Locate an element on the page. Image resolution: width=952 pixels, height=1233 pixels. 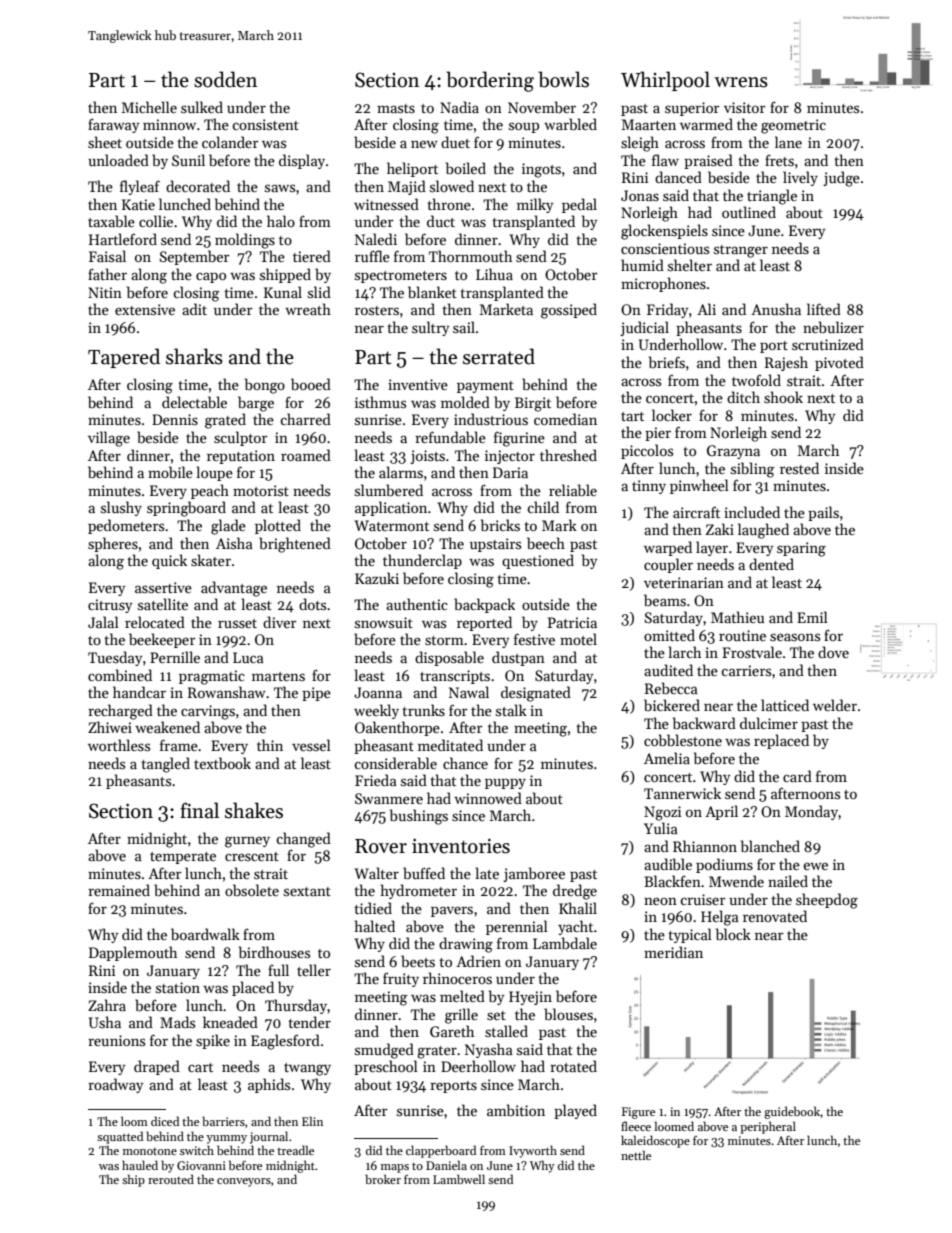
sculptor is located at coordinates (240, 438).
